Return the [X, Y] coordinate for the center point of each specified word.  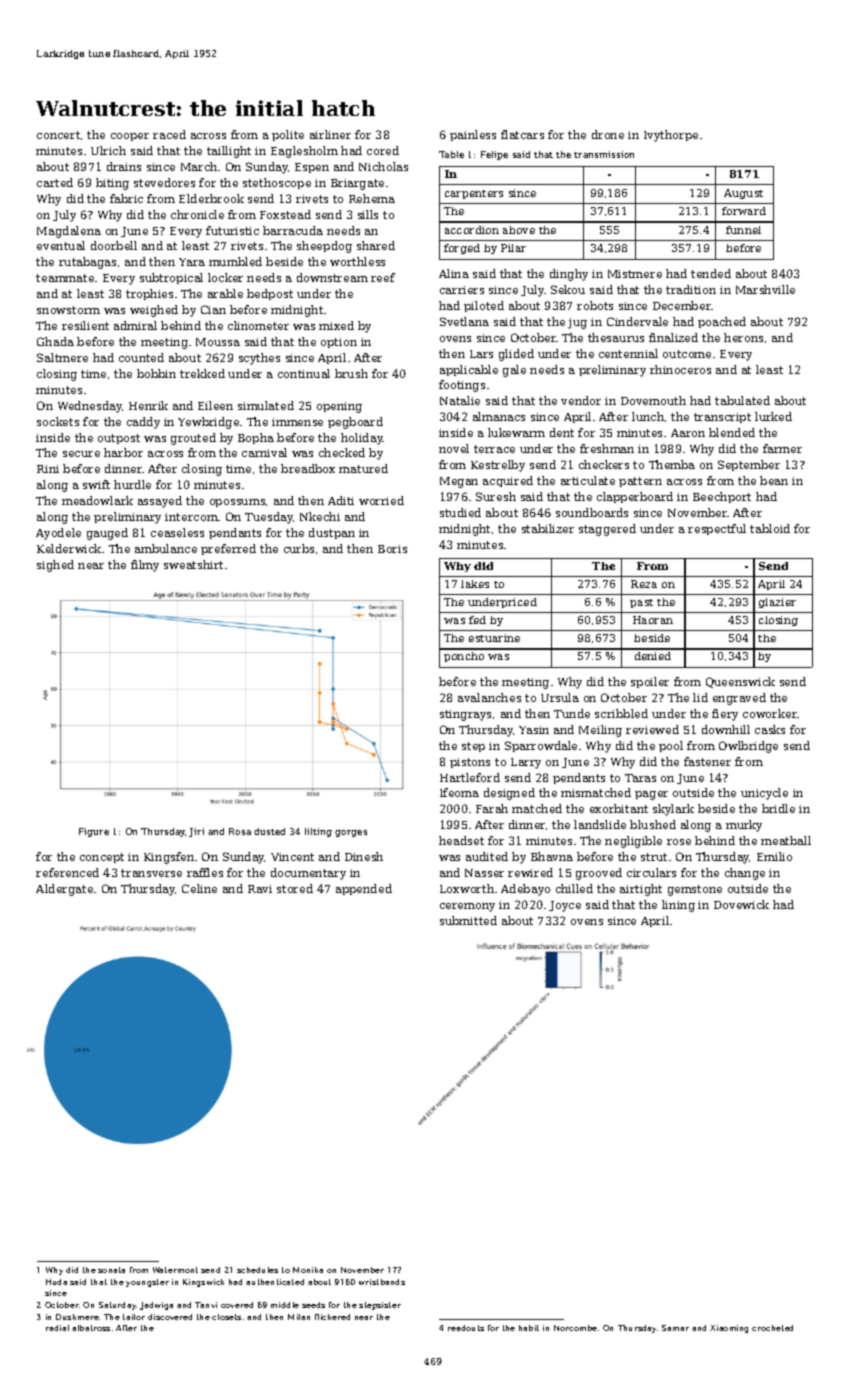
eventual [61, 245]
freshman [607, 448]
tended [711, 273]
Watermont [175, 1270]
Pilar [513, 248]
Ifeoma [459, 792]
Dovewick [741, 904]
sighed [55, 566]
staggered [607, 530]
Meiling [600, 731]
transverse [151, 873]
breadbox [308, 468]
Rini [48, 469]
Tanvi [206, 1305]
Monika [308, 1270]
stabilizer [548, 528]
